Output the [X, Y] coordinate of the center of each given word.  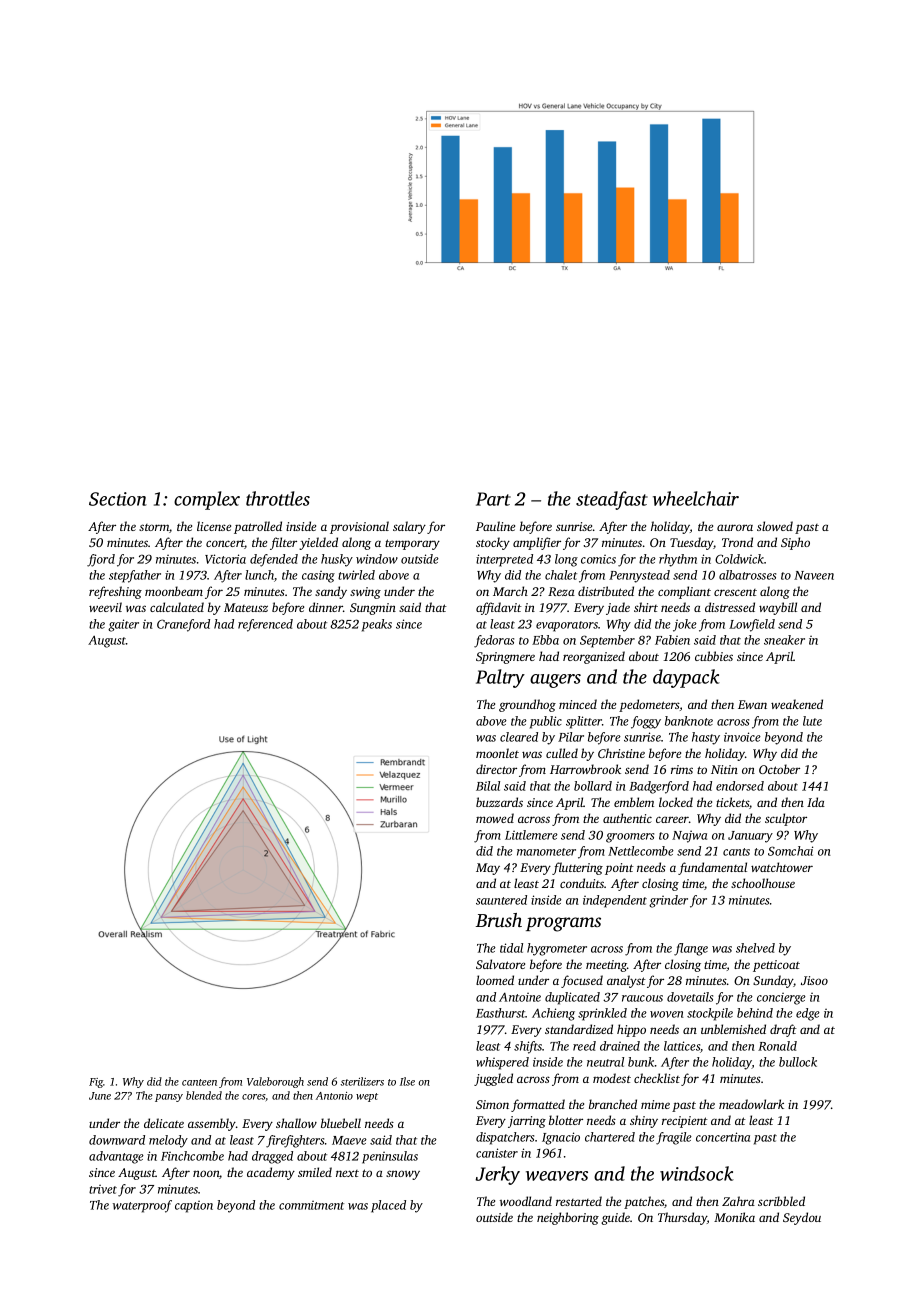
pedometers [649, 705]
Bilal [488, 786]
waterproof [142, 1206]
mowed [495, 818]
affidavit [499, 608]
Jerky [498, 1175]
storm [154, 527]
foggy [646, 722]
